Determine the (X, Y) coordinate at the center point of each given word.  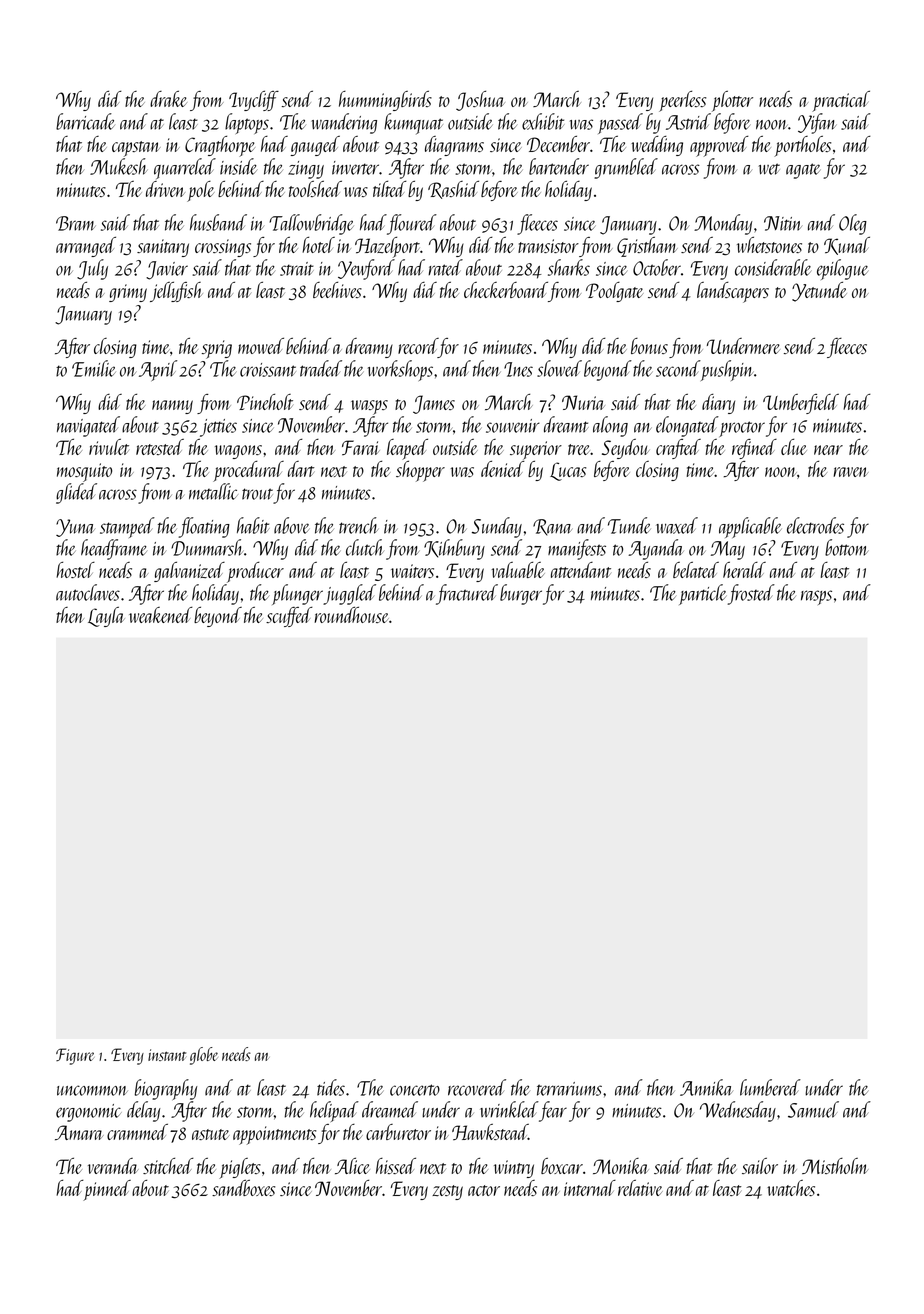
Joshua (480, 101)
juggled (349, 594)
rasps (816, 597)
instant (167, 1055)
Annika (706, 1087)
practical (841, 101)
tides (331, 1087)
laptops (247, 123)
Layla (106, 617)
